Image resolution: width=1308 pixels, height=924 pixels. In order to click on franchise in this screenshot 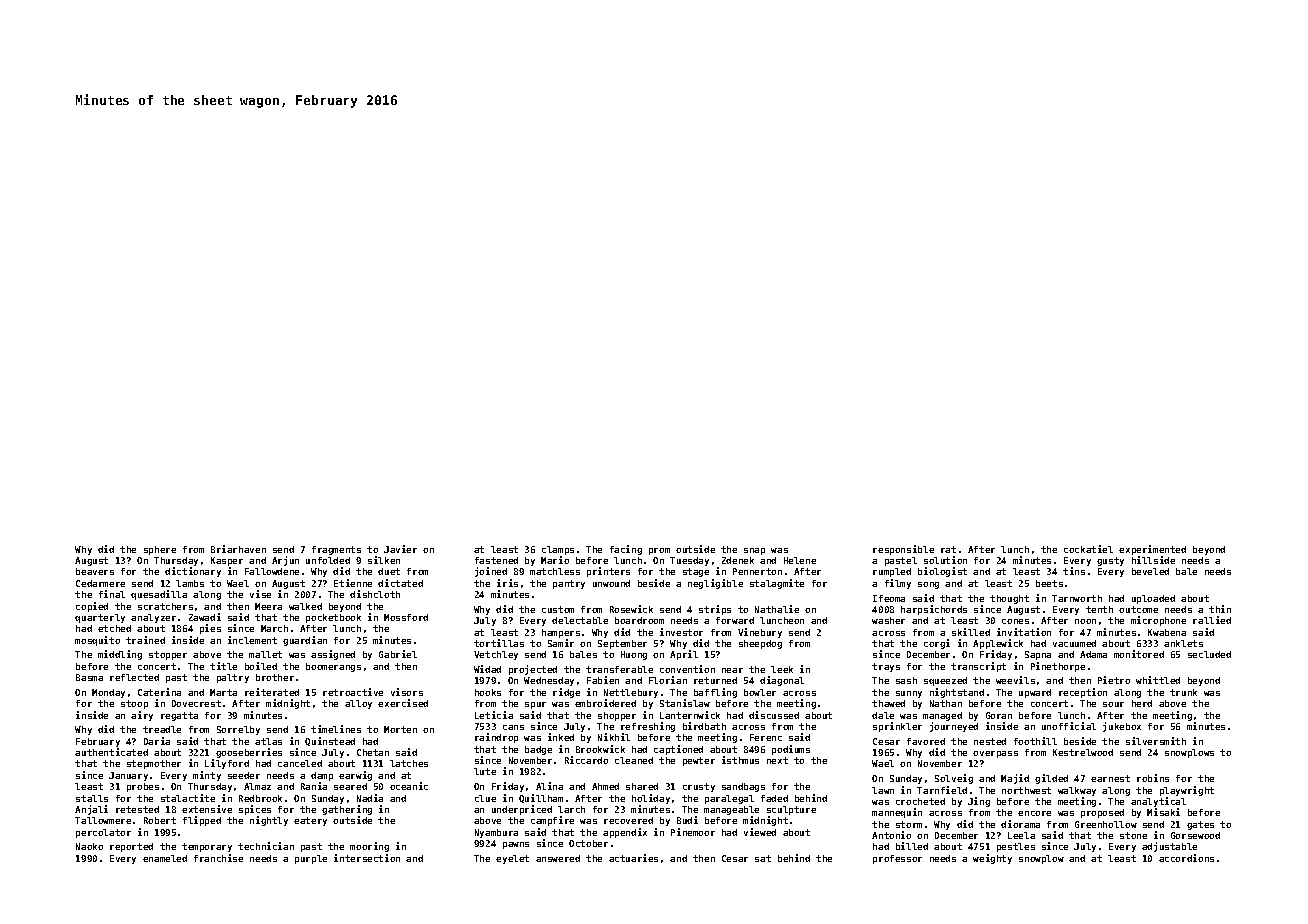, I will do `click(218, 858)`.
